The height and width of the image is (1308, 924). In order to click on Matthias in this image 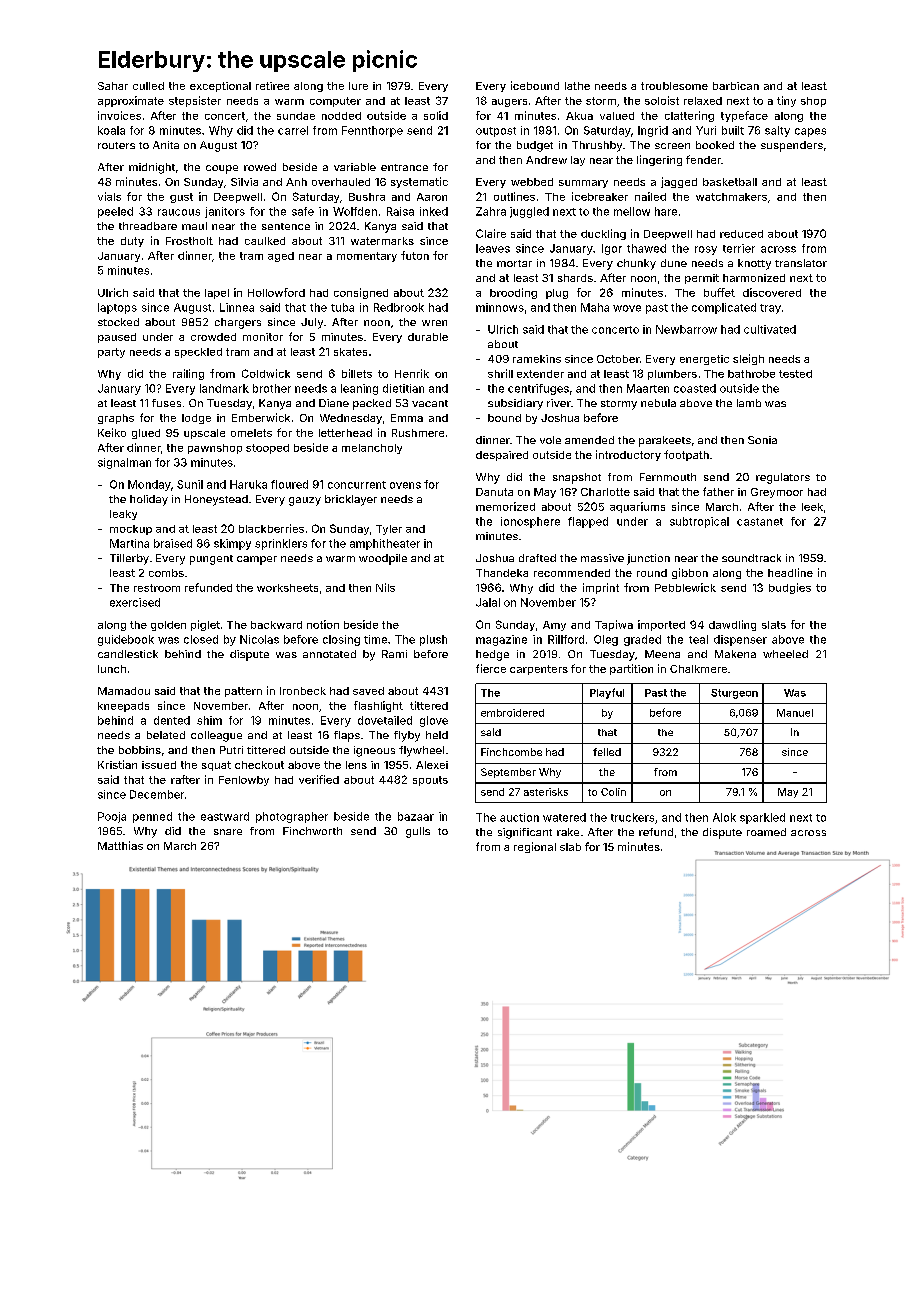, I will do `click(120, 845)`.
